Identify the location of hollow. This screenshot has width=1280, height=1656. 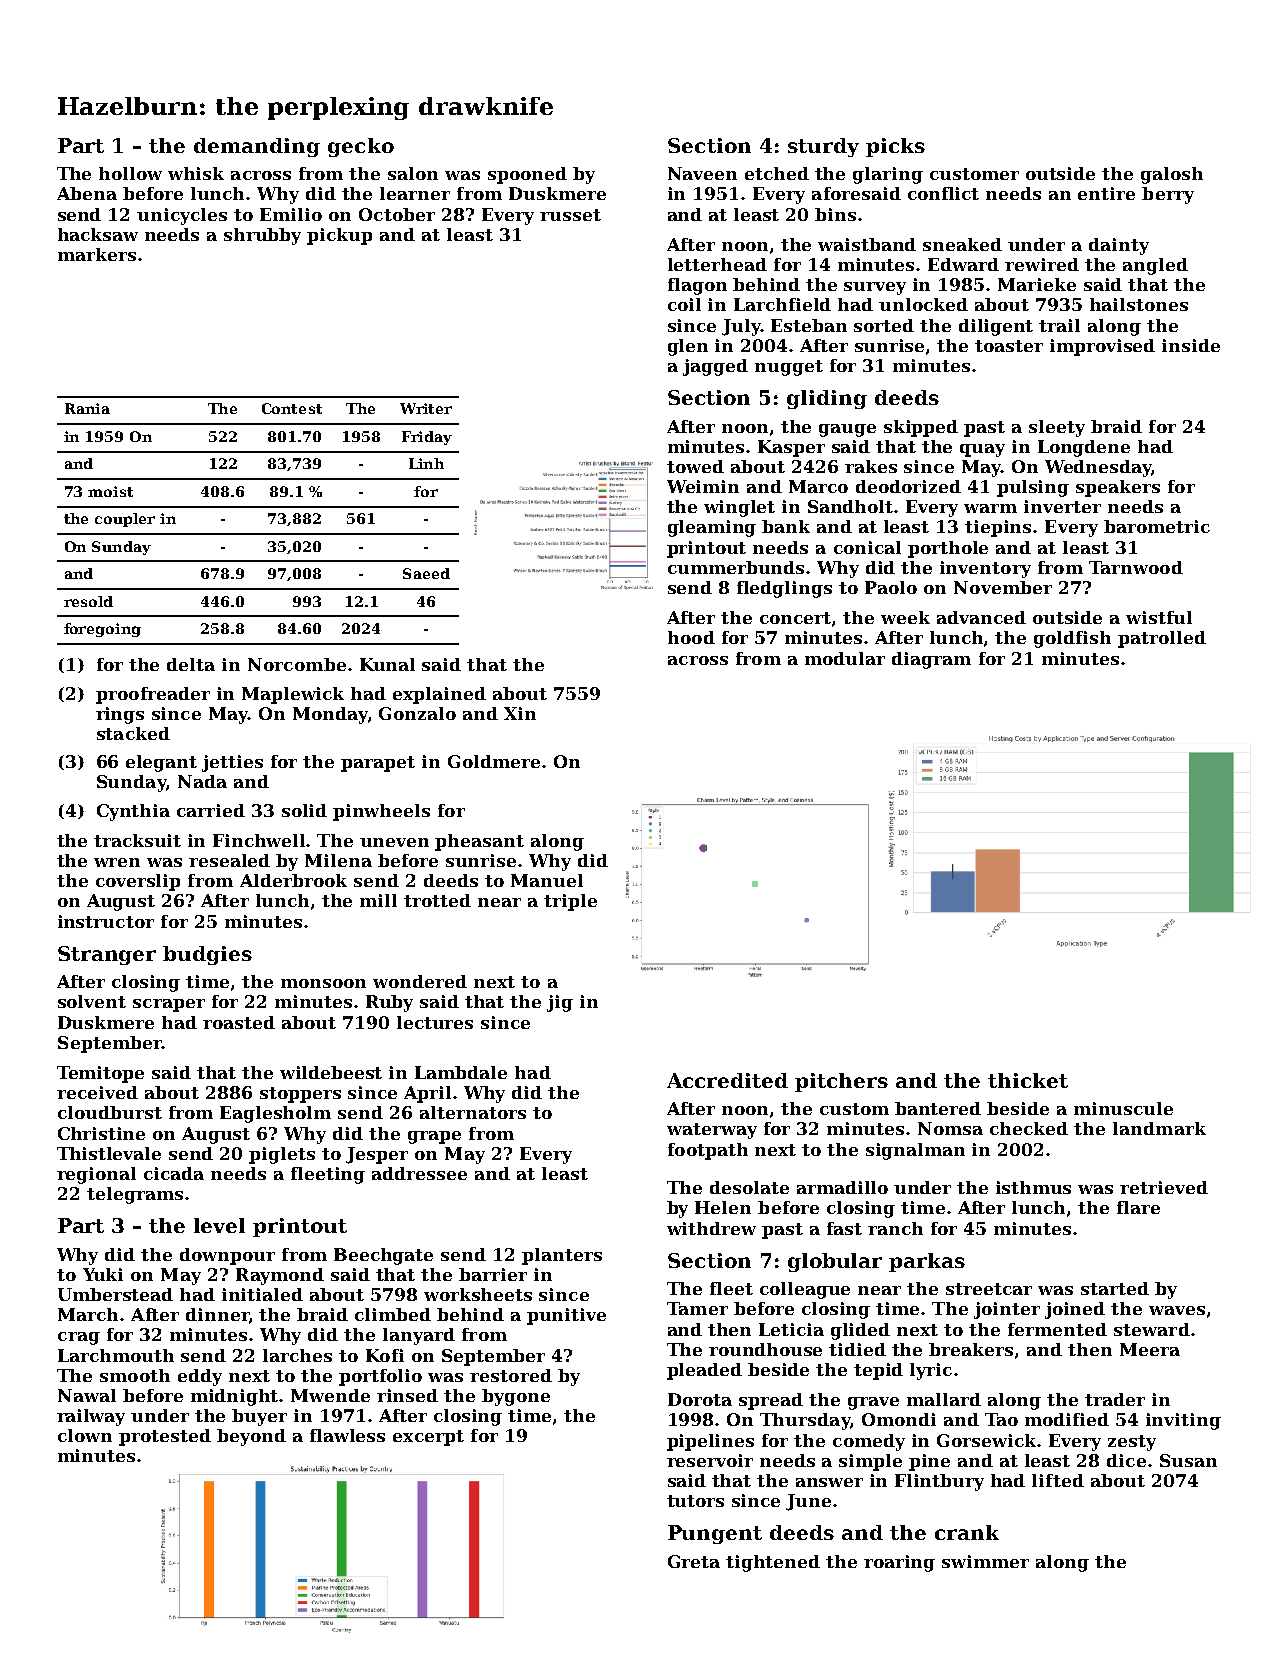
(130, 173).
